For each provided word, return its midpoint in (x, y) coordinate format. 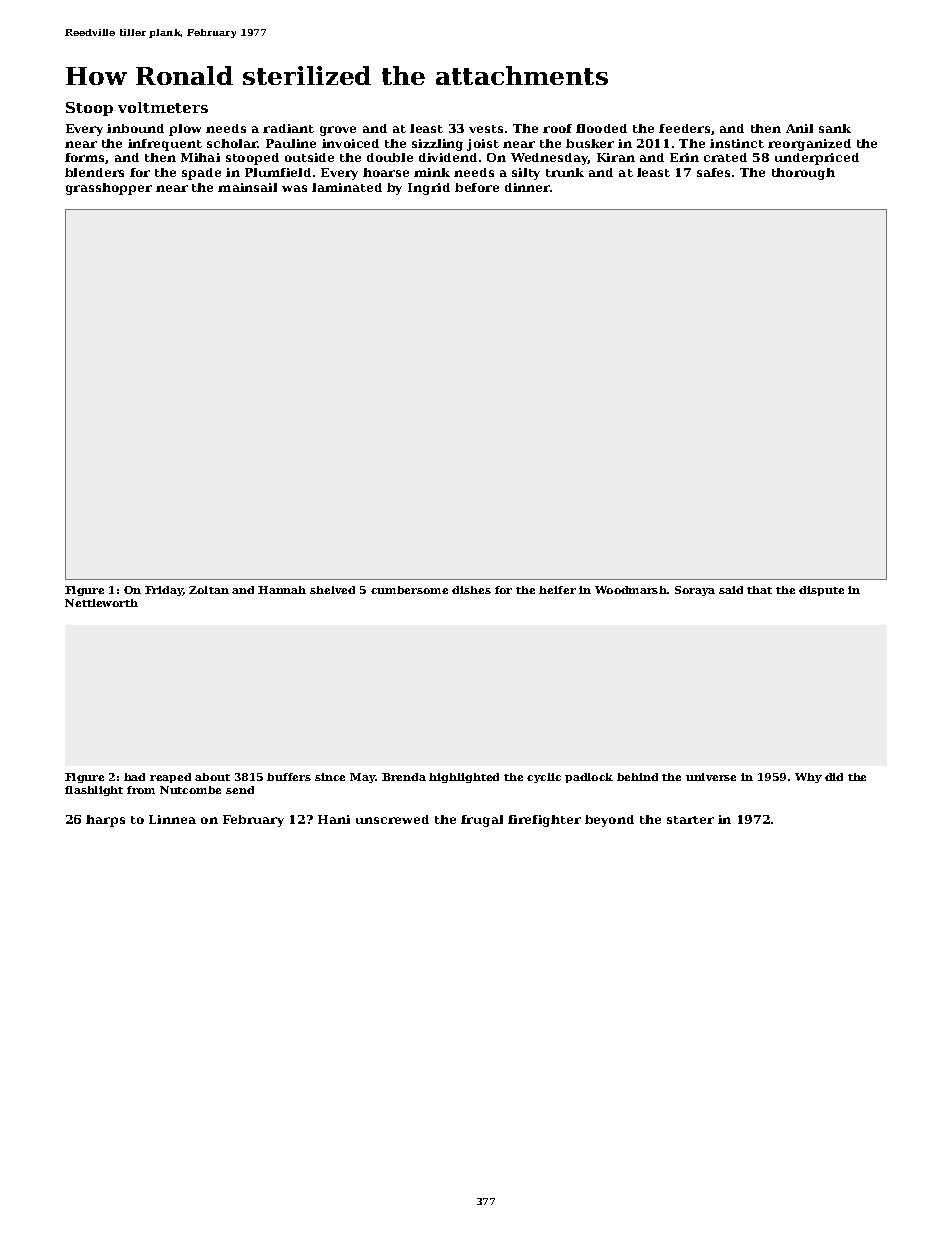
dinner (527, 187)
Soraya (695, 591)
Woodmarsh (631, 590)
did (834, 777)
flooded (601, 128)
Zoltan (209, 590)
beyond (609, 821)
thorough (803, 174)
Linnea (172, 819)
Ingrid (429, 189)
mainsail (247, 187)
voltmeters (163, 107)
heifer (557, 590)
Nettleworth (101, 603)
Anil (799, 128)
